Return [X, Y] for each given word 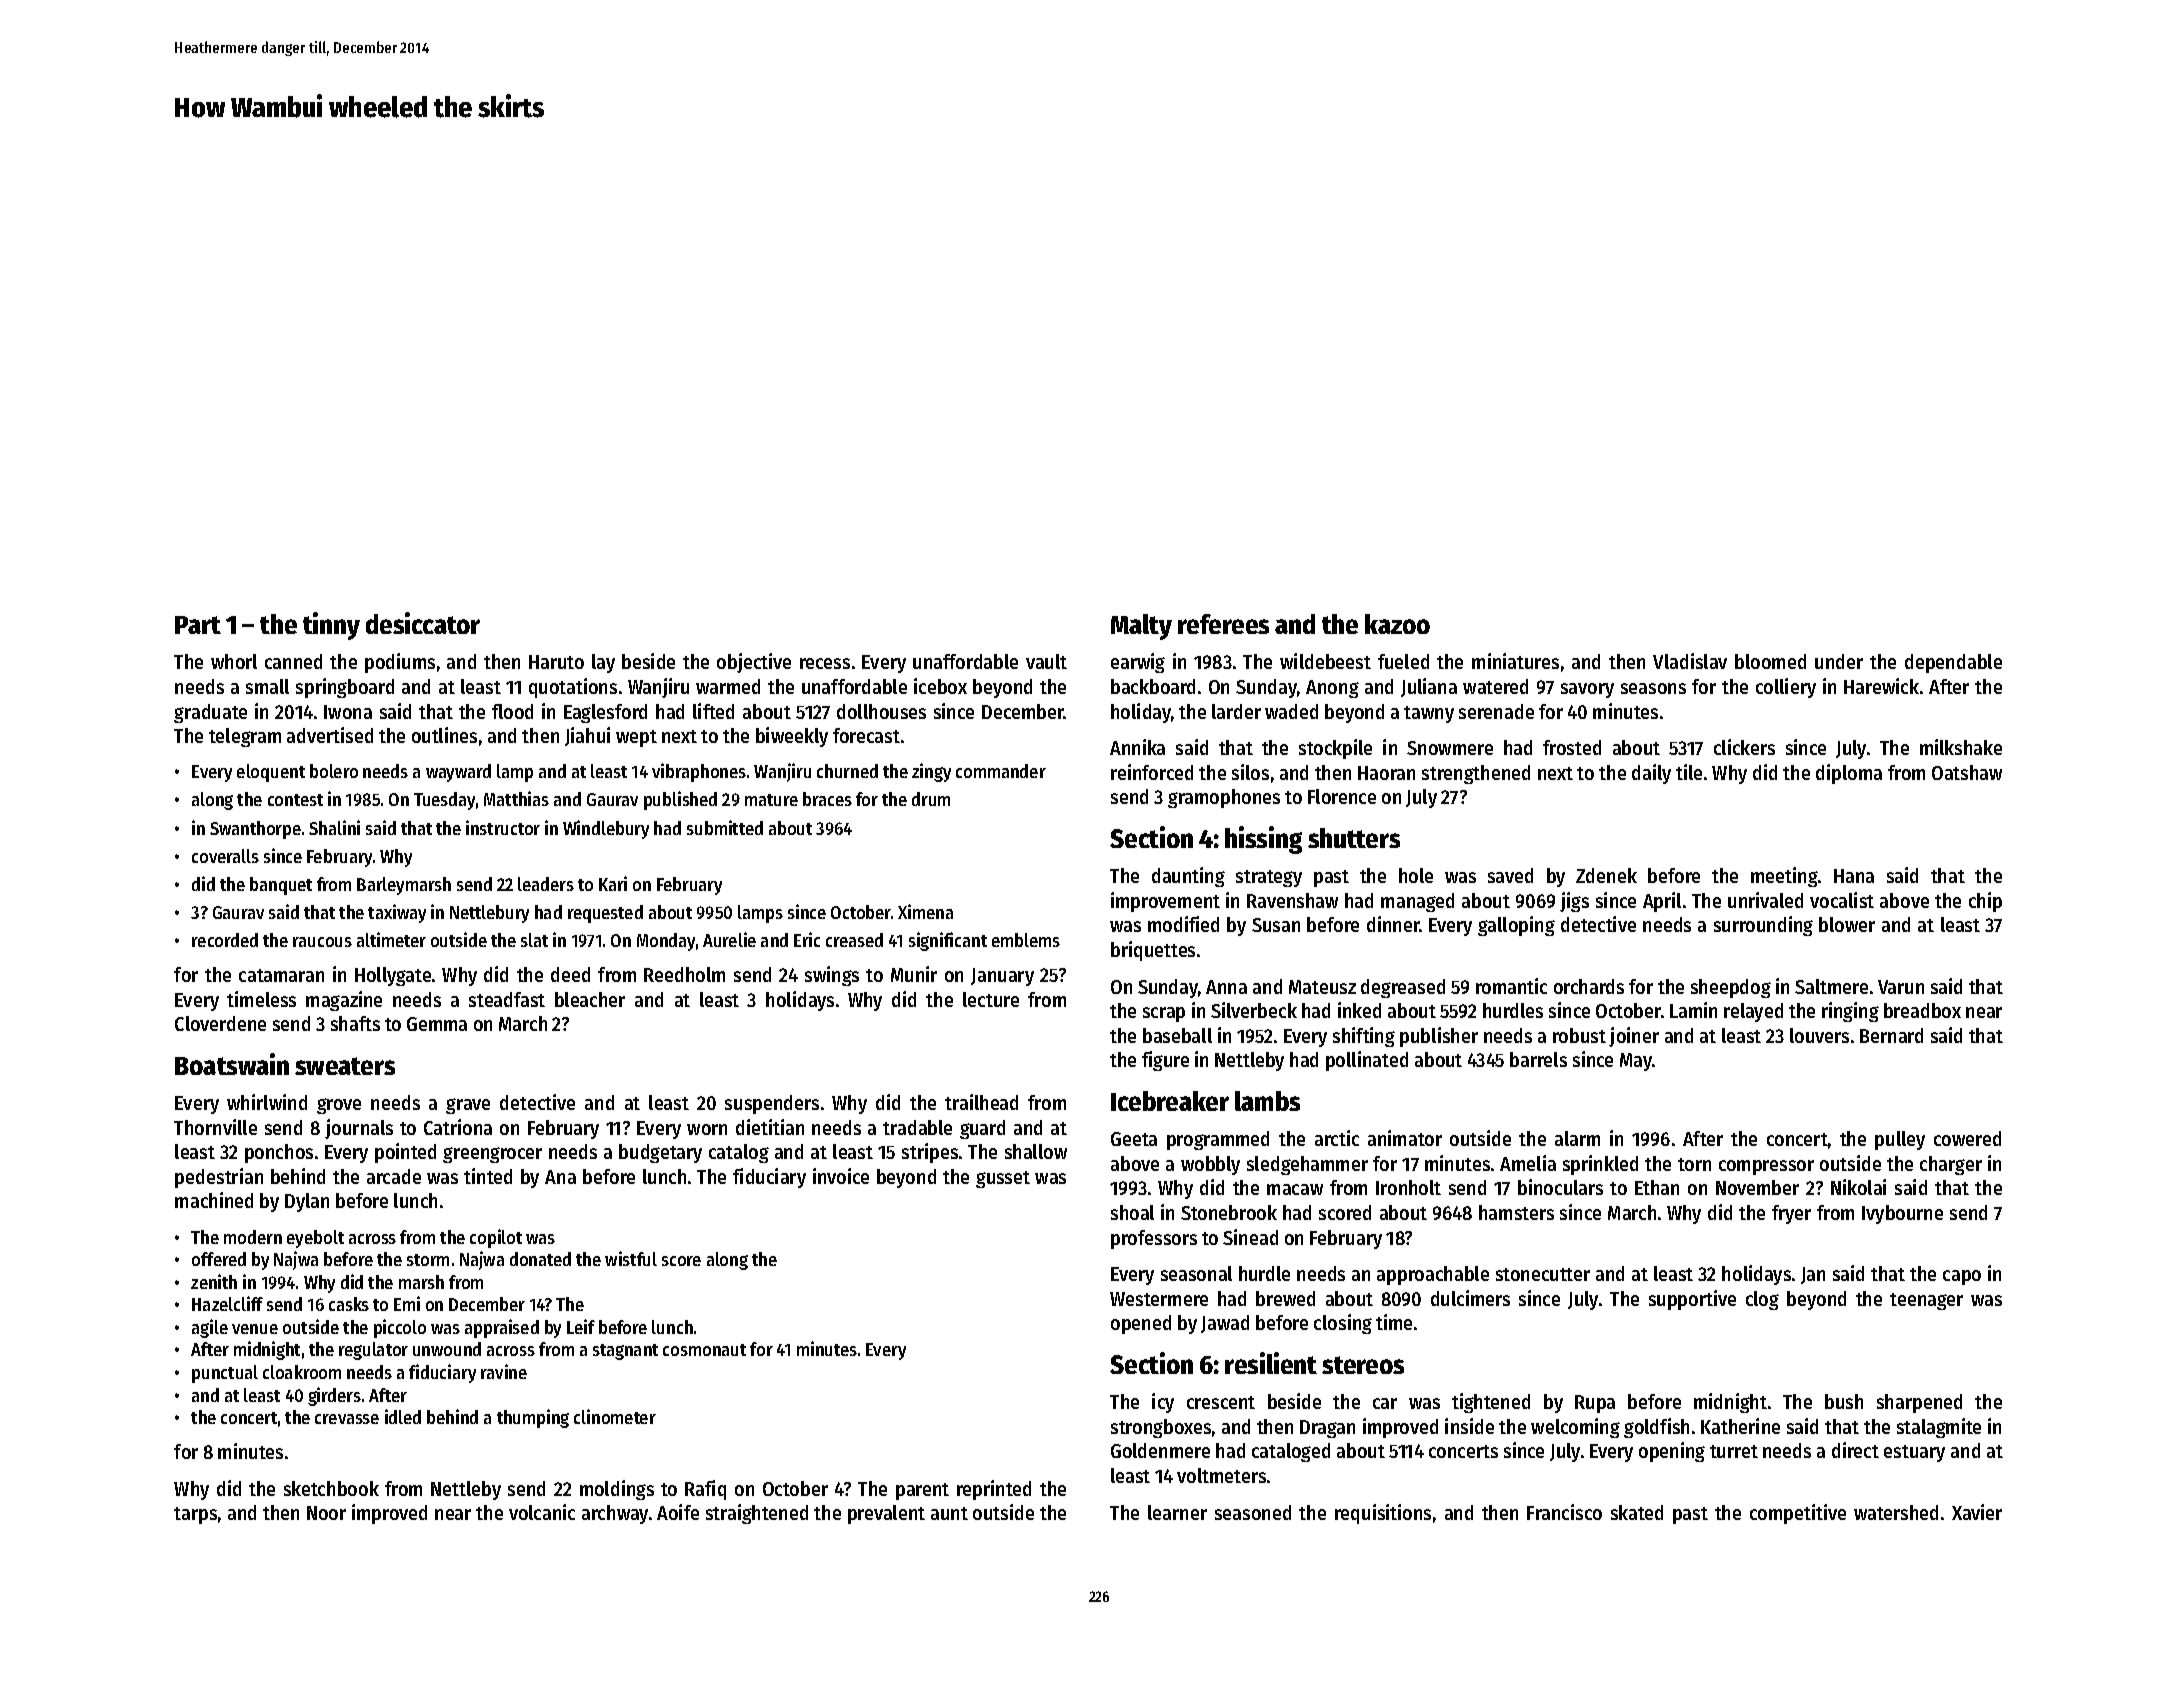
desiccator [423, 623]
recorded [225, 940]
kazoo [1397, 624]
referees [1223, 624]
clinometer [615, 1416]
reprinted [994, 1490]
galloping [1516, 926]
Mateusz [1322, 987]
